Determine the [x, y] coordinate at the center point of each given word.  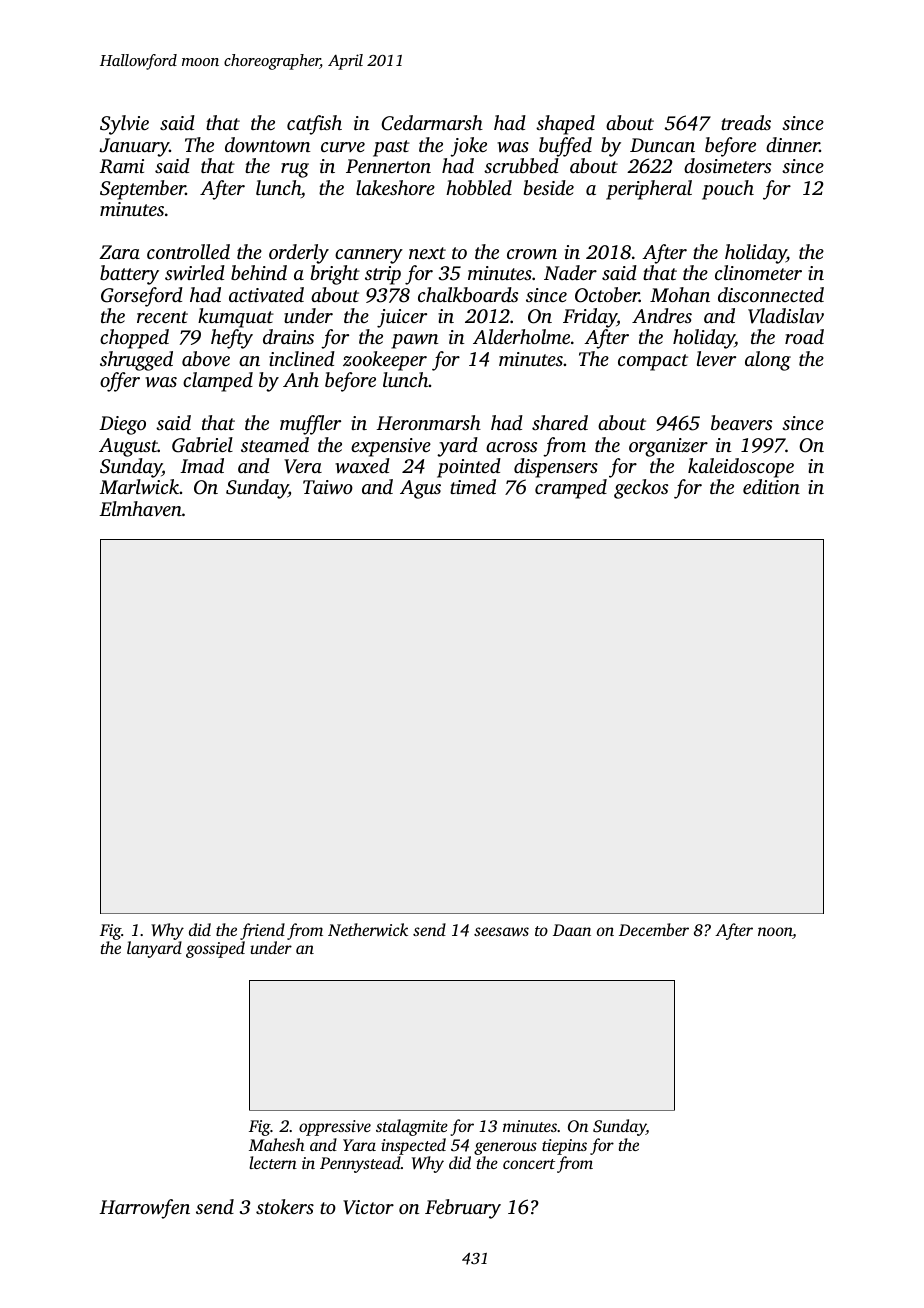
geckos [641, 489]
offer [120, 382]
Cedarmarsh [432, 123]
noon [775, 933]
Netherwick [368, 929]
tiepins [564, 1147]
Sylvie [124, 125]
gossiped [215, 949]
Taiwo [328, 487]
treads [746, 122]
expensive [391, 447]
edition [771, 486]
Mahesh [277, 1144]
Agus [420, 489]
